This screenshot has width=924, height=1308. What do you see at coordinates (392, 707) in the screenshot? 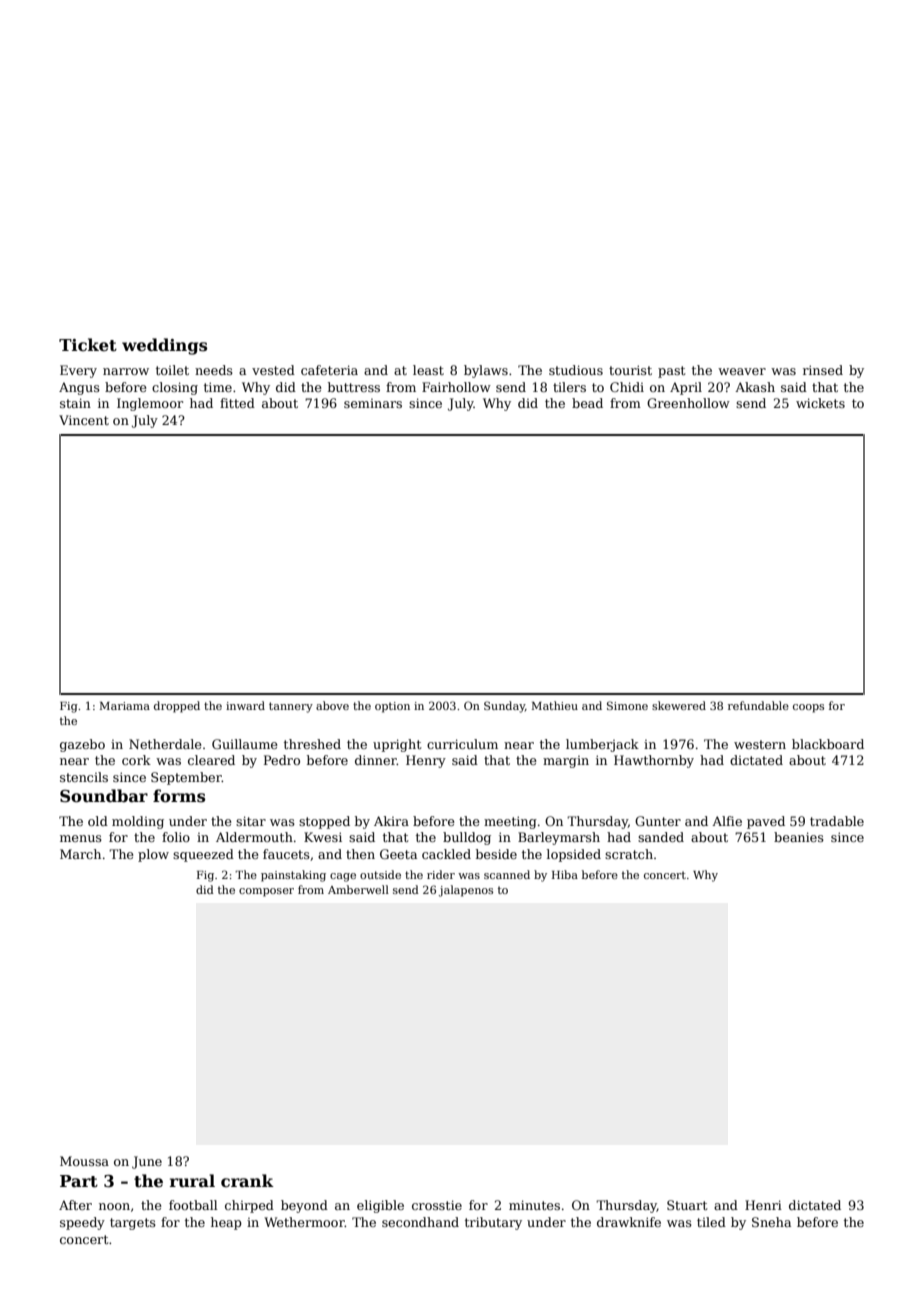
I see `option` at bounding box center [392, 707].
